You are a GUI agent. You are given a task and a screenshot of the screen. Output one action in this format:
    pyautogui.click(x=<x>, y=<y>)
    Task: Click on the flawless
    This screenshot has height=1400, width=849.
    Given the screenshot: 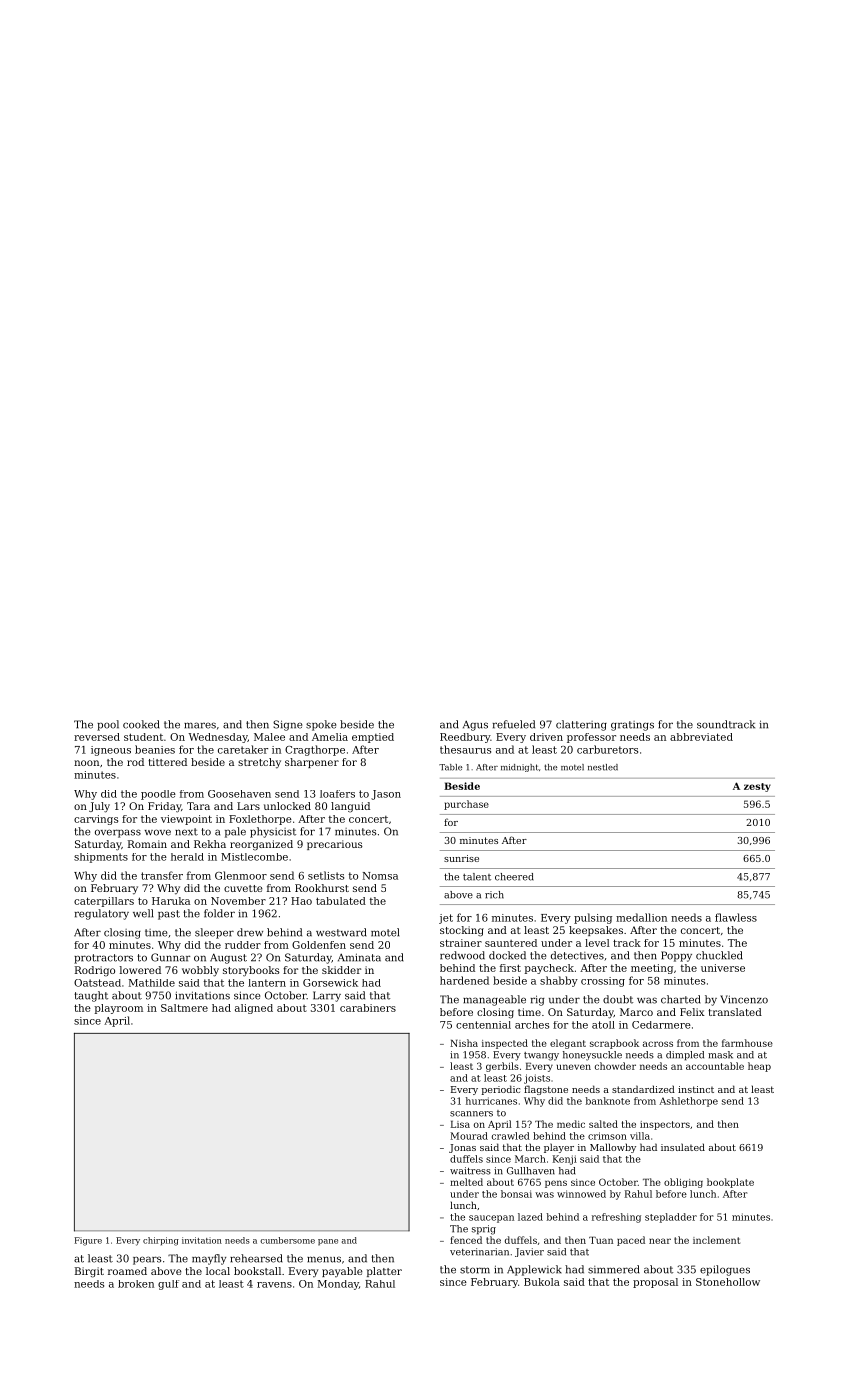 What is the action you would take?
    pyautogui.click(x=736, y=917)
